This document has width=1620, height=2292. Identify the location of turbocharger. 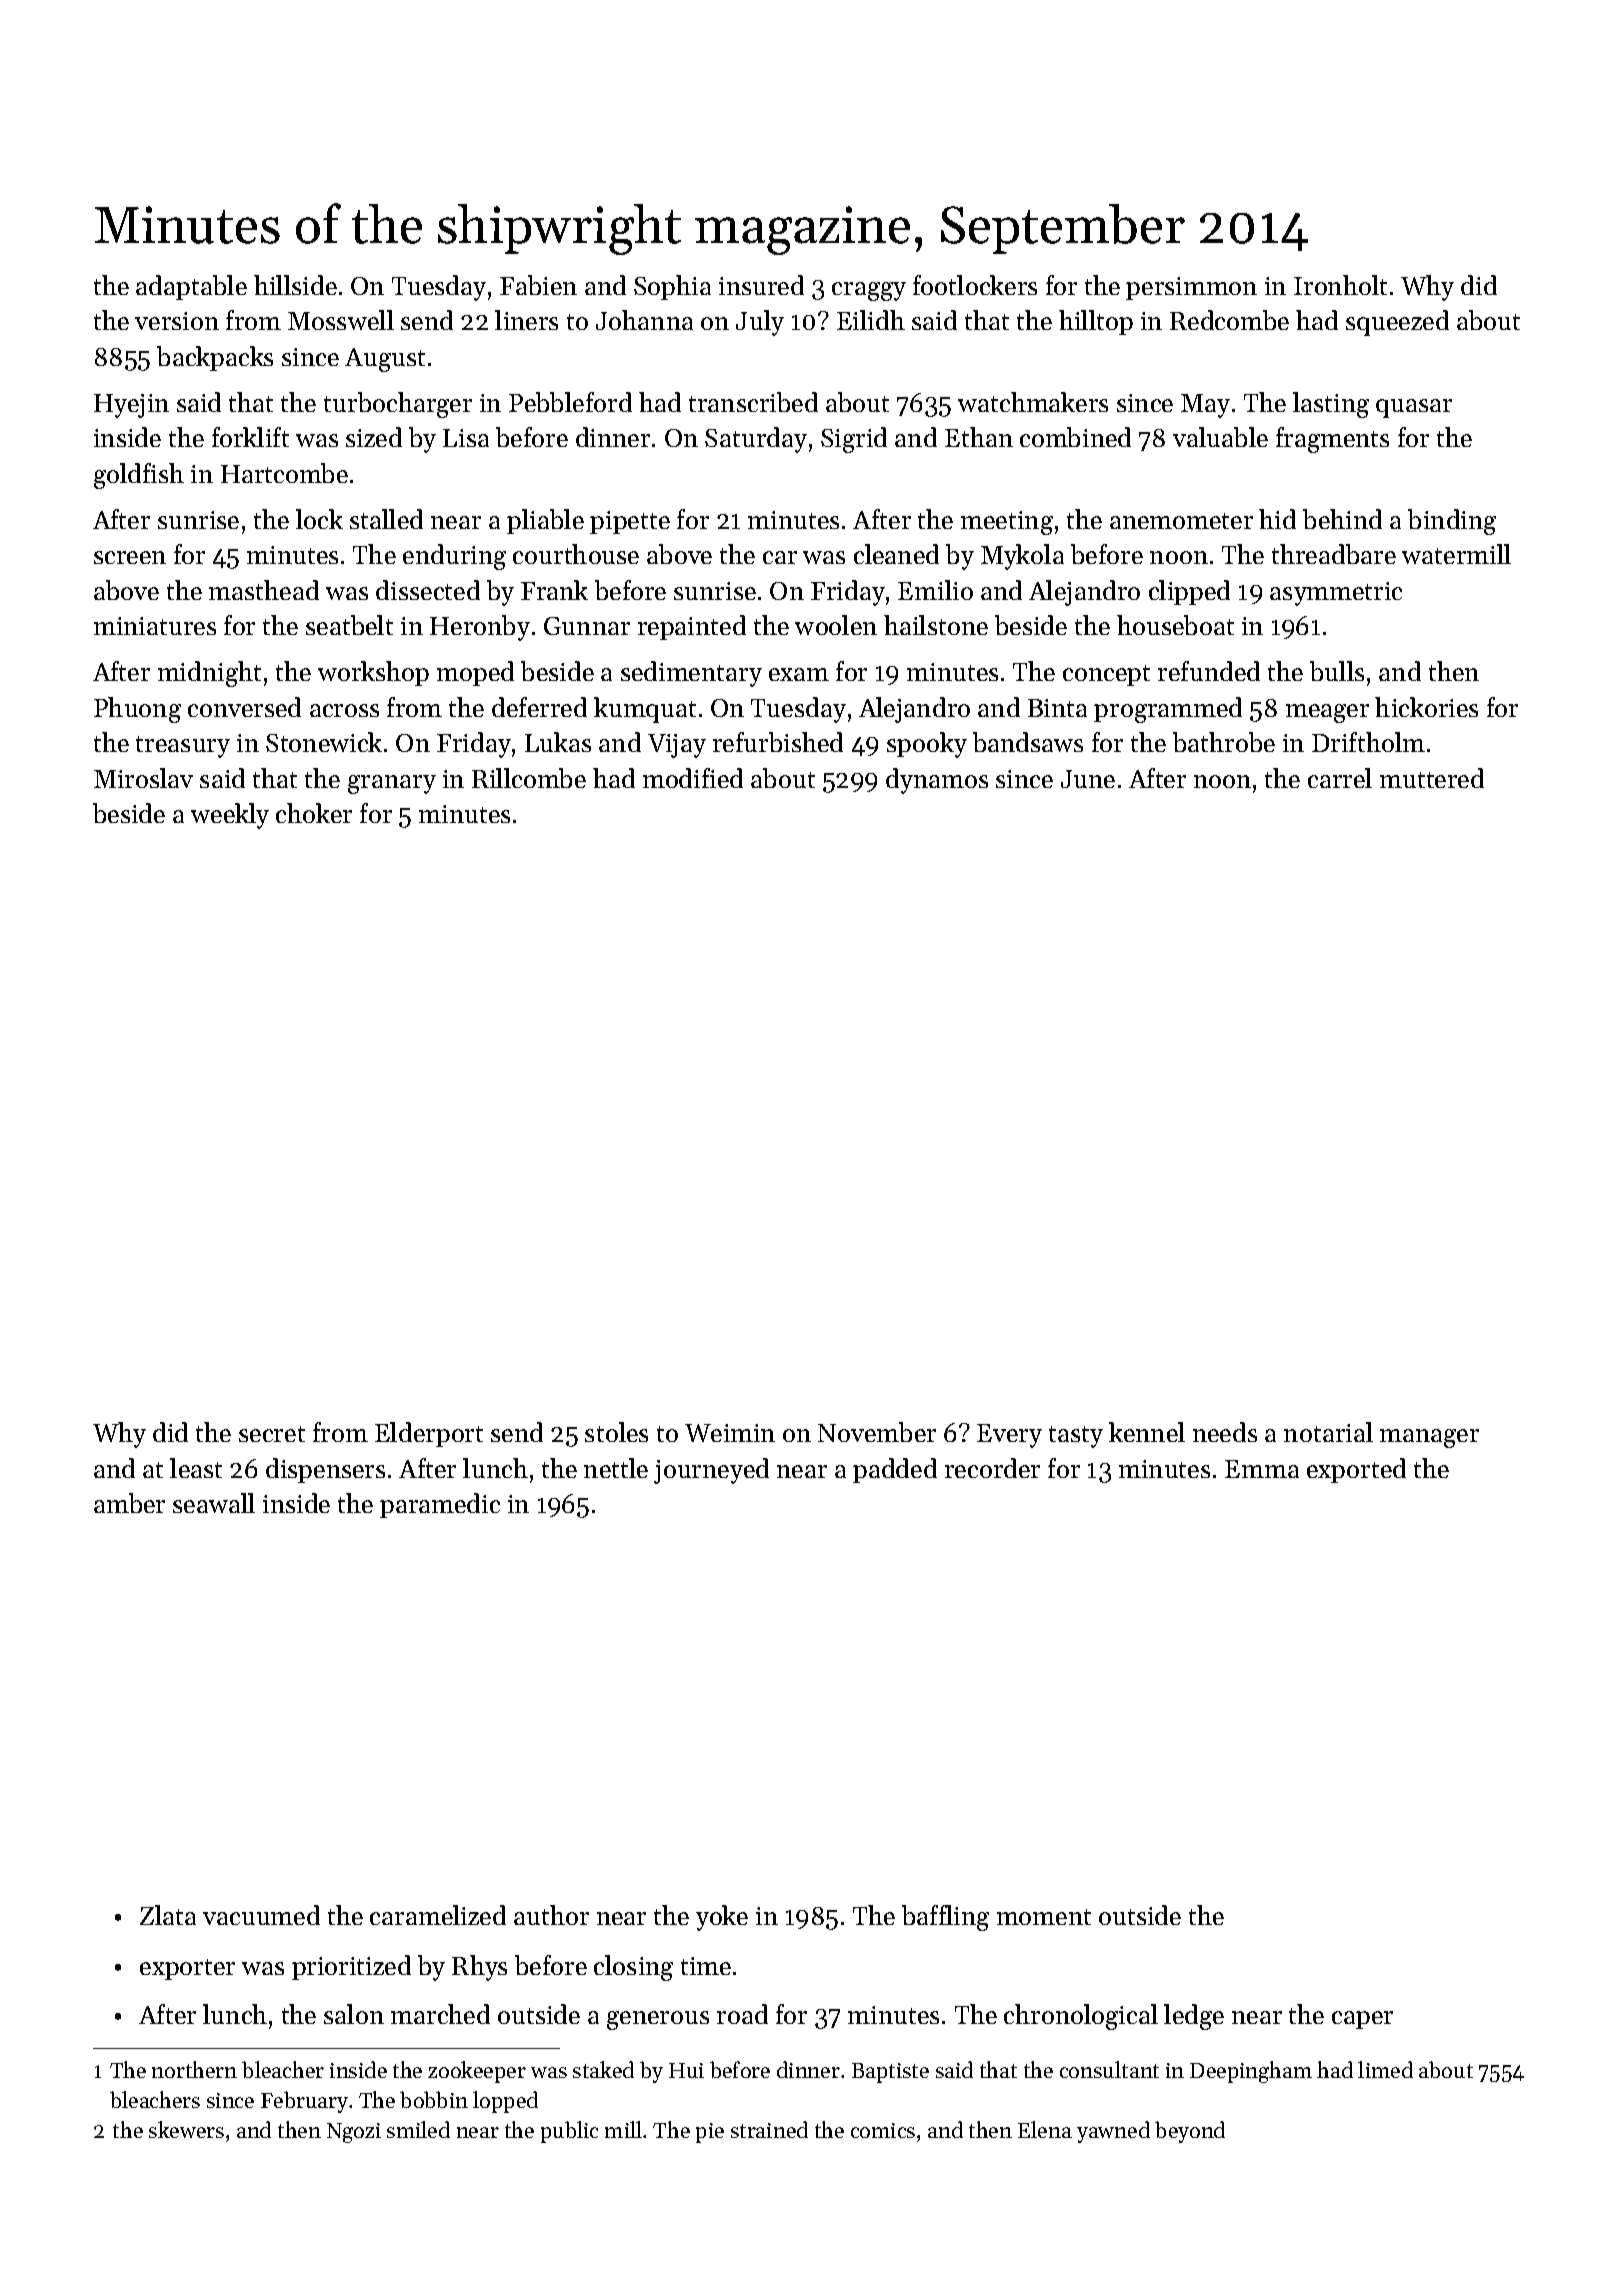
(398, 405).
